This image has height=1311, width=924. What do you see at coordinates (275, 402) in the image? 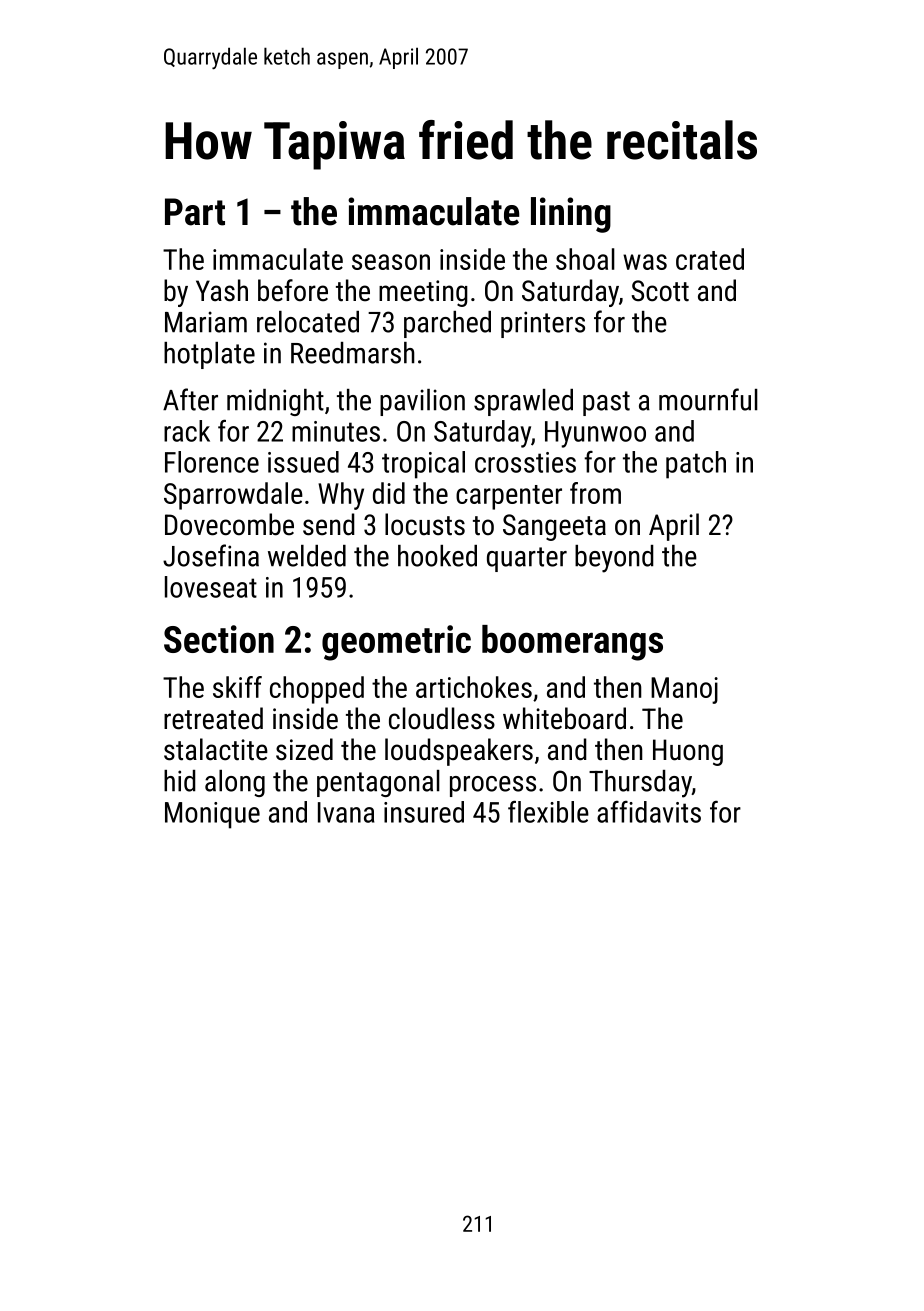
I see `midnight` at bounding box center [275, 402].
